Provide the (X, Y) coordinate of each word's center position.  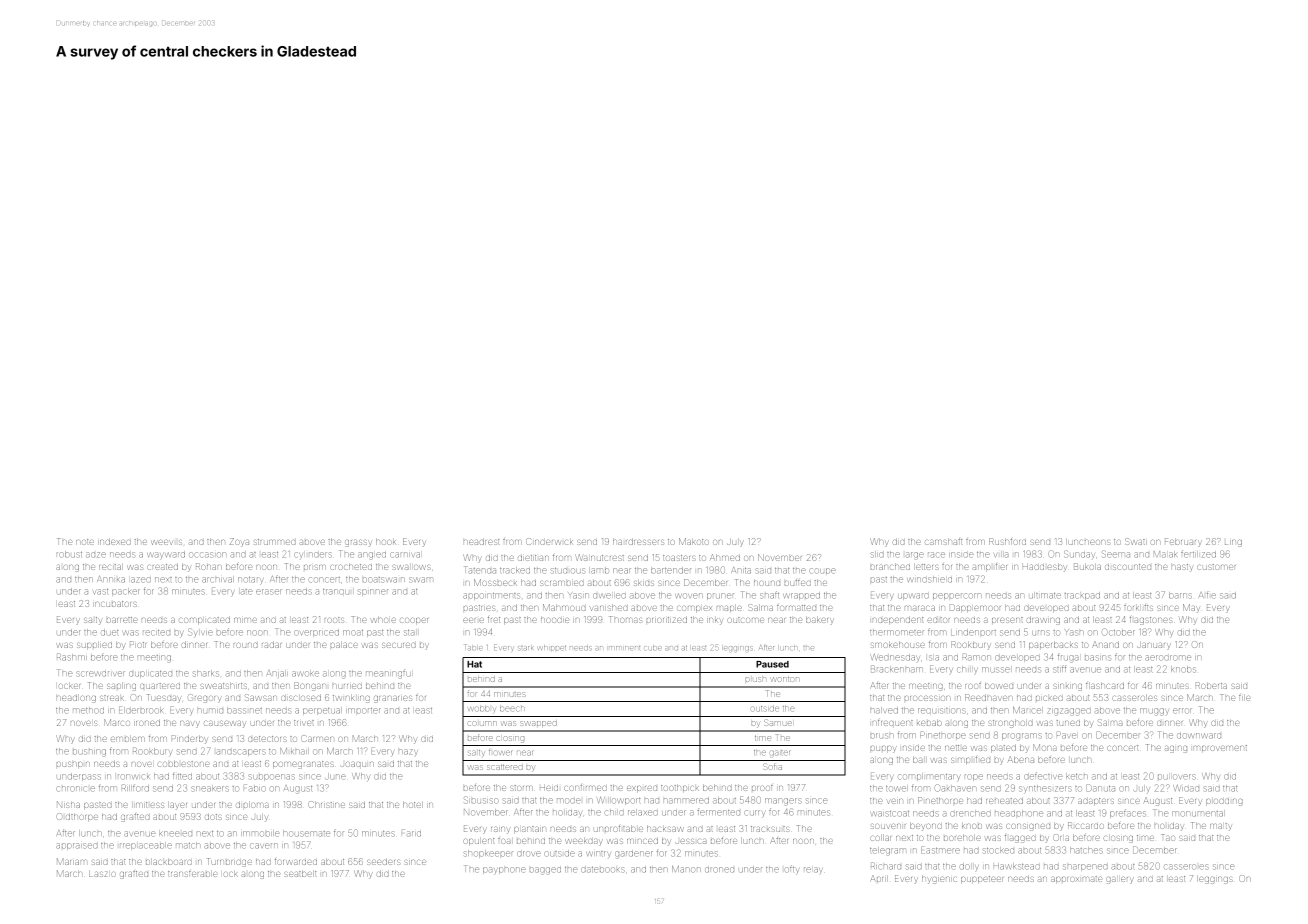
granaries (393, 699)
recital (110, 567)
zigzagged (1069, 711)
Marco (117, 722)
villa (1001, 555)
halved (884, 710)
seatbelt (301, 874)
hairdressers (638, 542)
